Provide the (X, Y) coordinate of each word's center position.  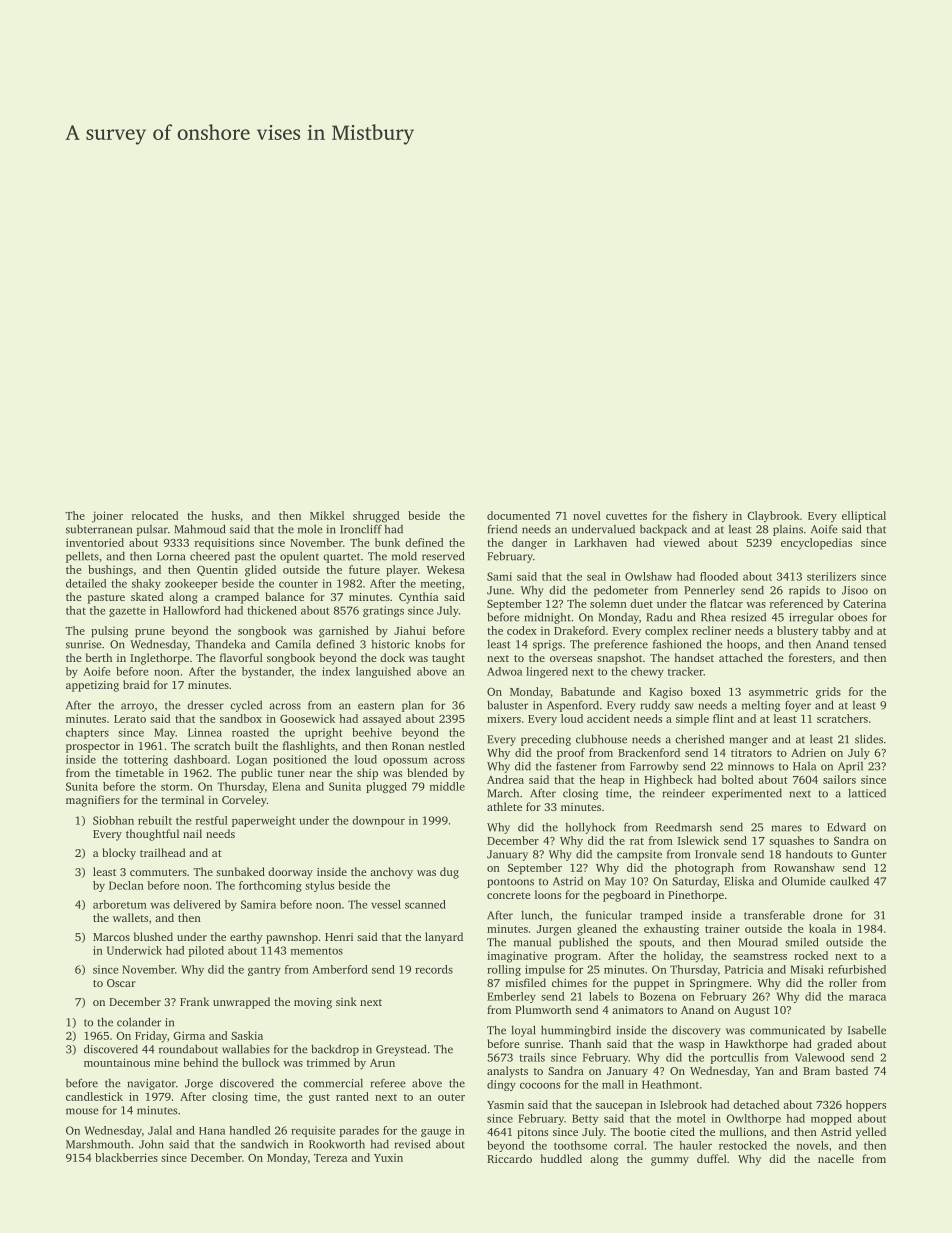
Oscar (121, 983)
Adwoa (504, 671)
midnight (547, 618)
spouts (655, 944)
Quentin (217, 570)
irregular (811, 618)
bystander (267, 672)
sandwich (264, 1144)
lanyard (444, 938)
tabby (836, 632)
